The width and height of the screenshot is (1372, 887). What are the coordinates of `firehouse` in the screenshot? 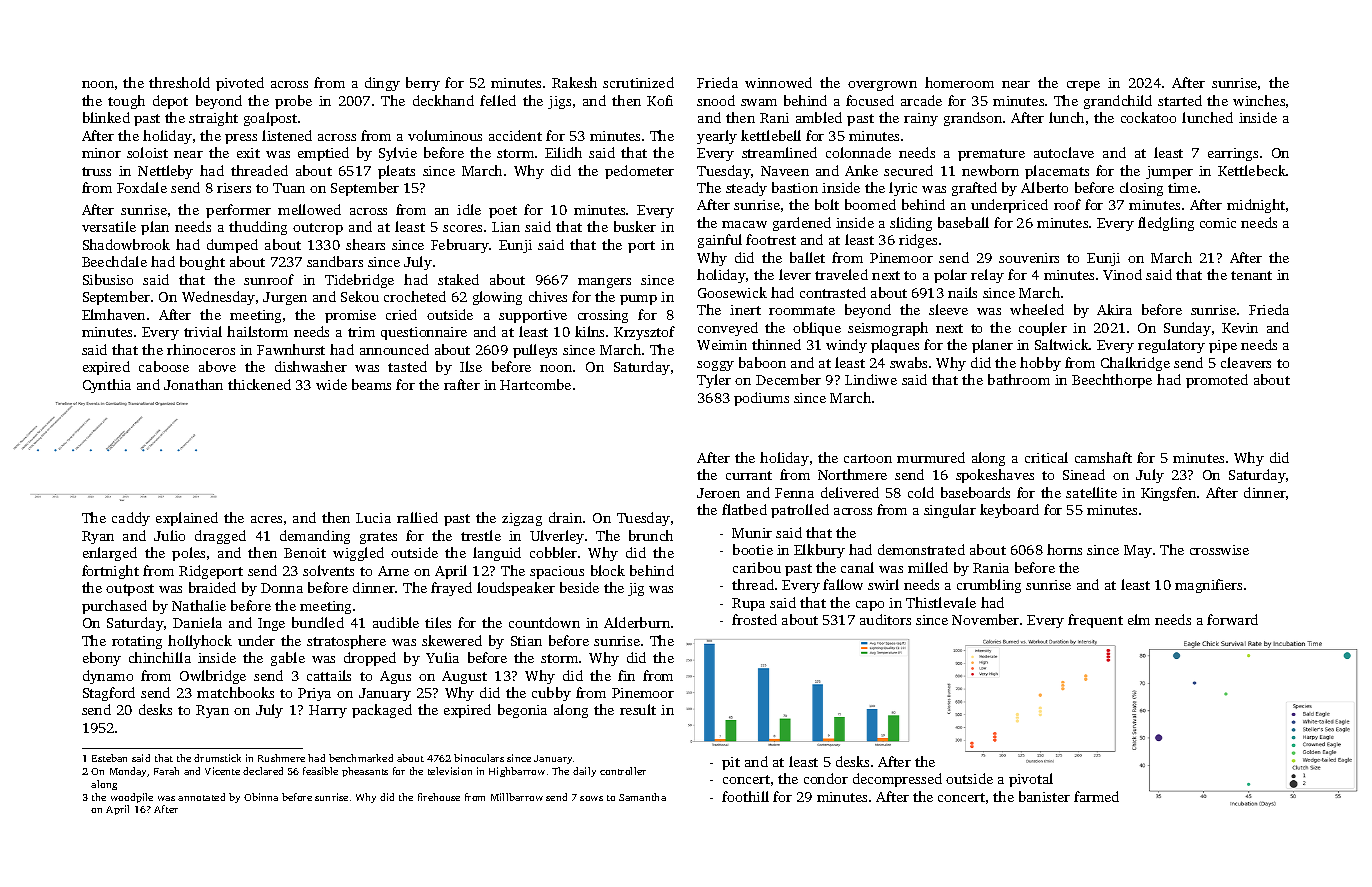 It's located at (439, 797).
